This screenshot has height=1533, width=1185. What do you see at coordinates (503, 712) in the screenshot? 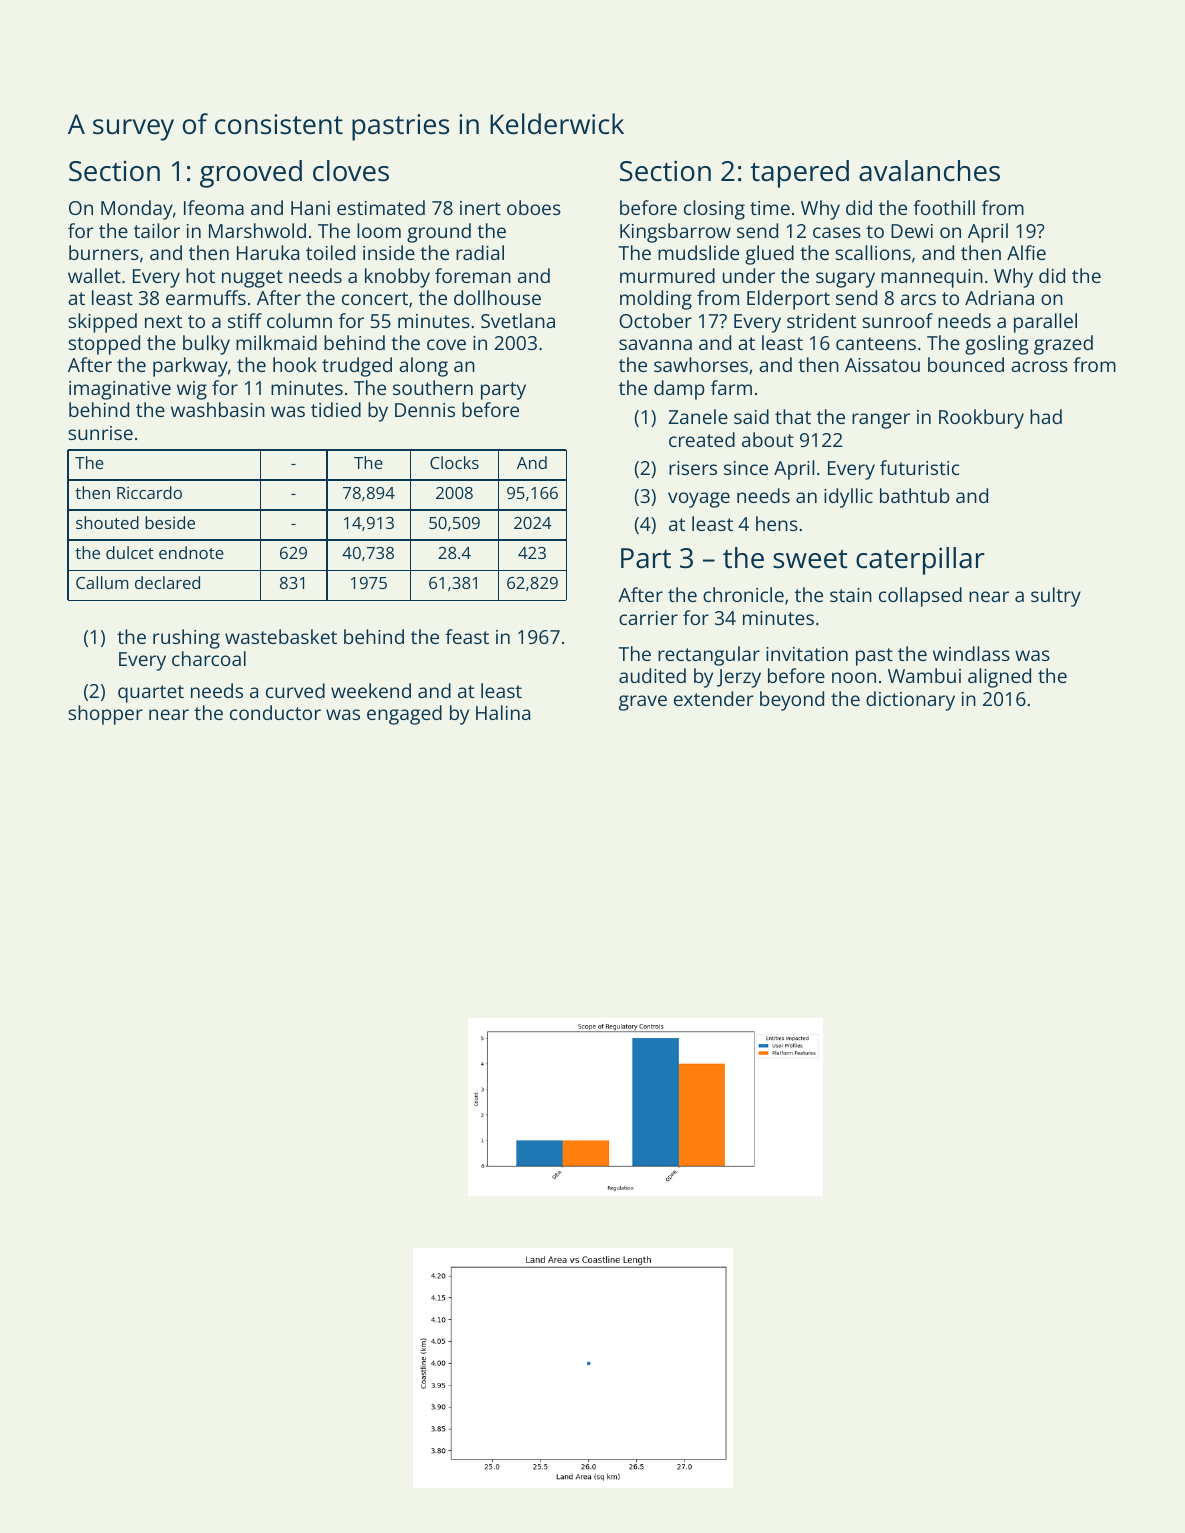
I see `Halina` at bounding box center [503, 712].
